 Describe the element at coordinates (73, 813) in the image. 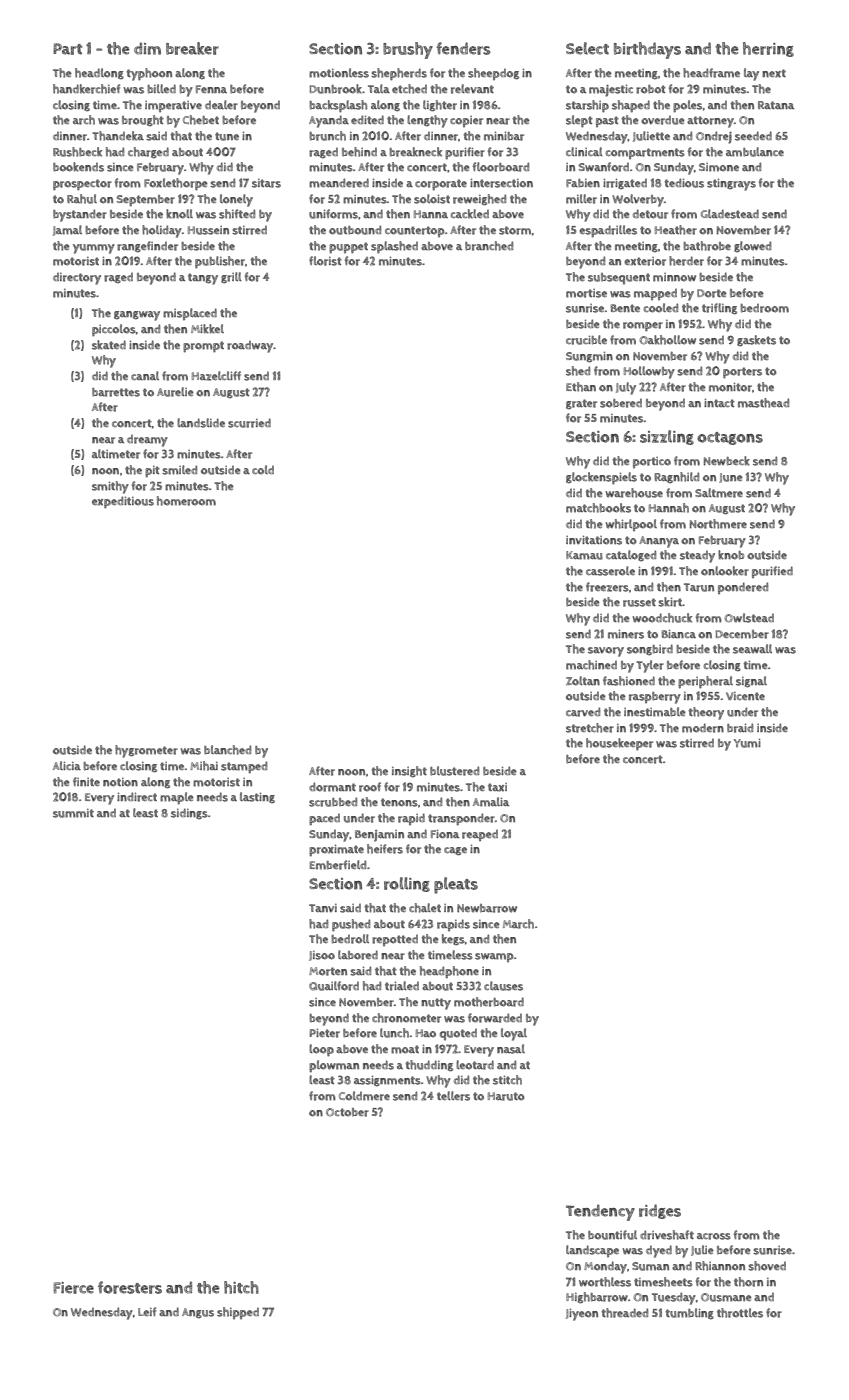

I see `summit` at that location.
